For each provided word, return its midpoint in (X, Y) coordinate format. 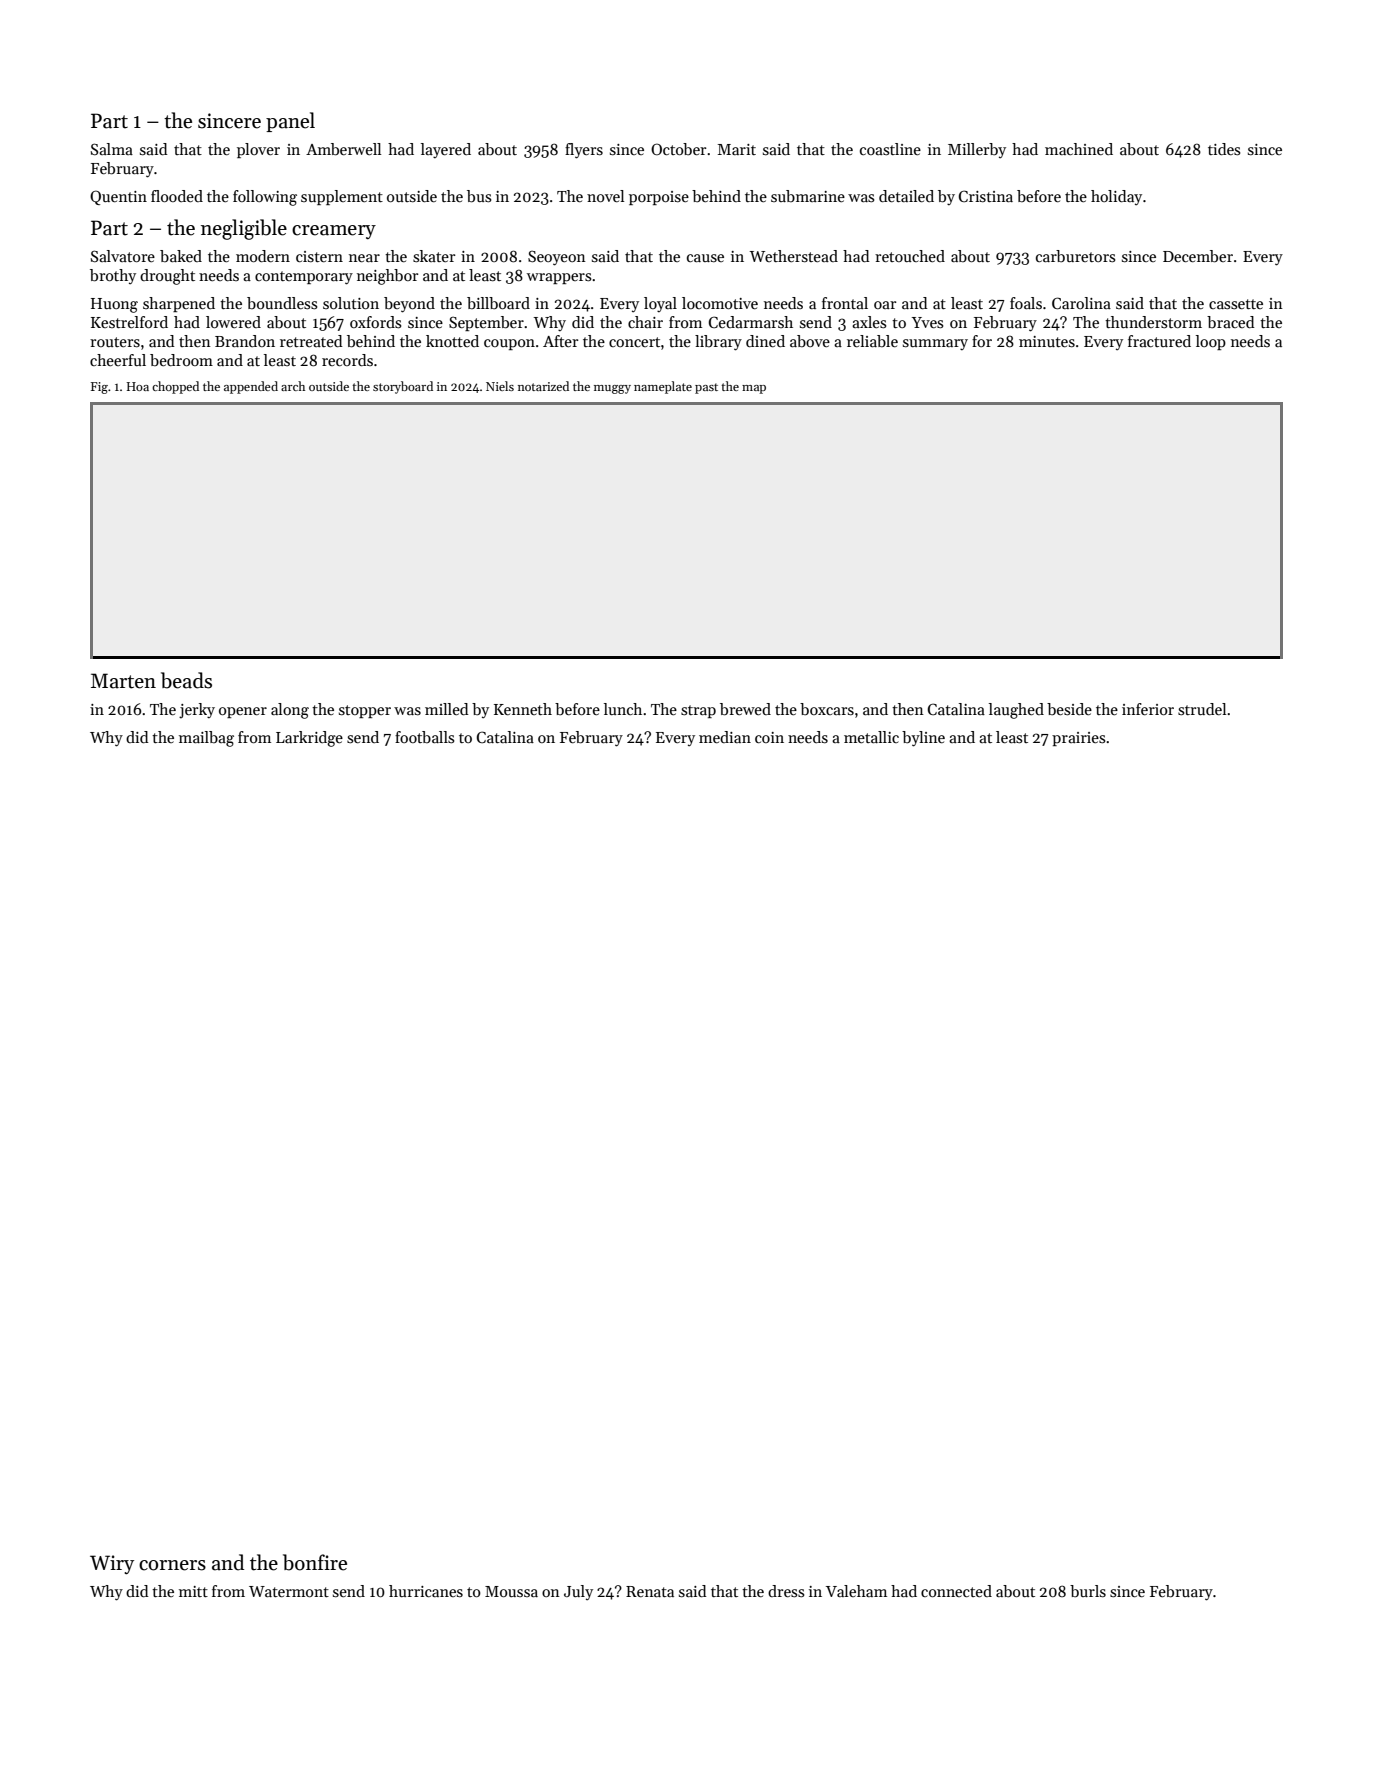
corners (172, 1565)
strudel (1202, 709)
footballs (424, 737)
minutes (1047, 341)
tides (1224, 149)
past (706, 388)
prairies (1078, 739)
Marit (737, 149)
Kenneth (523, 709)
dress (786, 1591)
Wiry (112, 1564)
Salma (112, 149)
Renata (650, 1591)
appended (251, 387)
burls (1088, 1591)
